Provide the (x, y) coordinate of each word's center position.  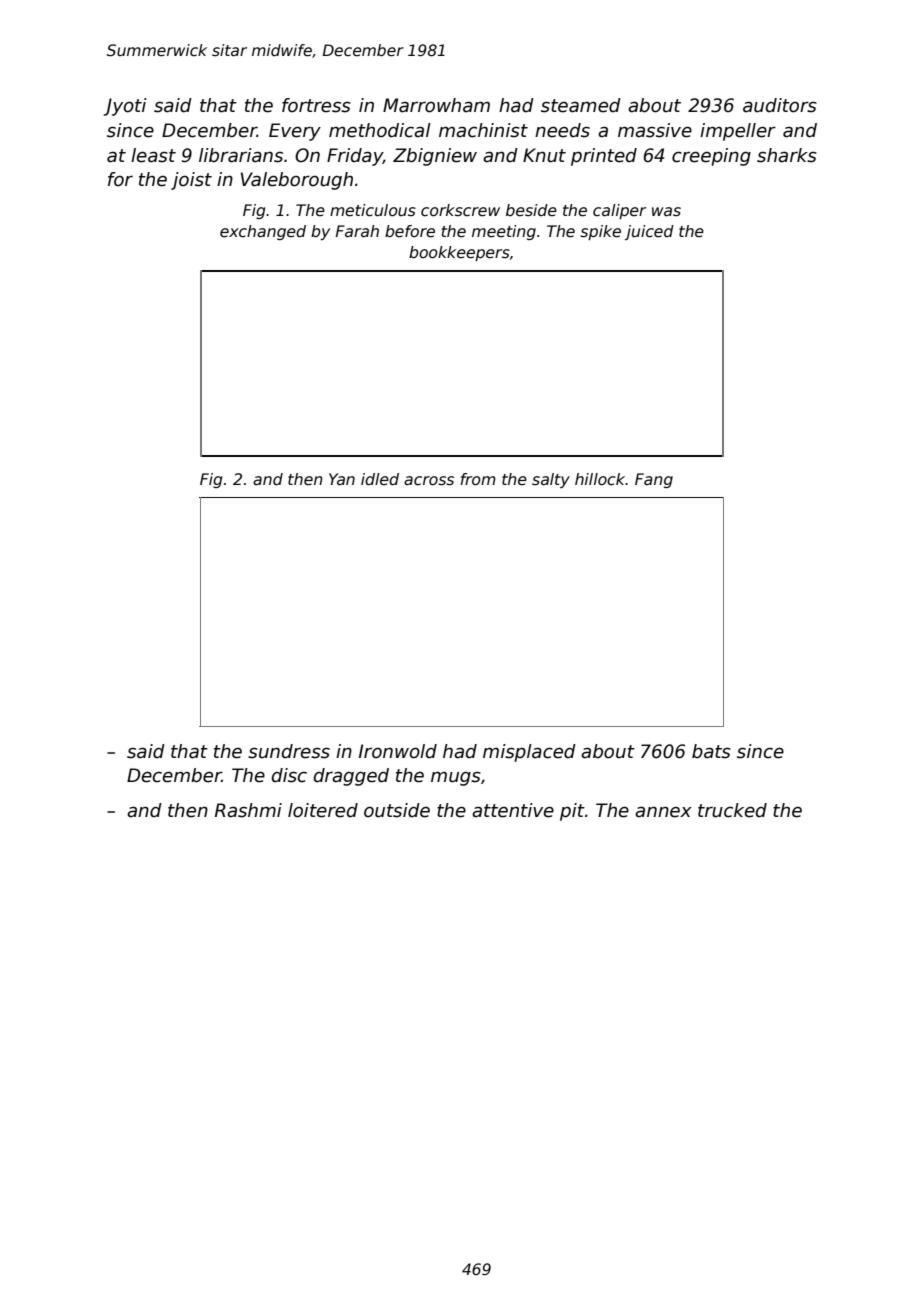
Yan (342, 479)
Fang (654, 480)
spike (600, 232)
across (429, 481)
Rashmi (248, 810)
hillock (600, 479)
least (153, 155)
